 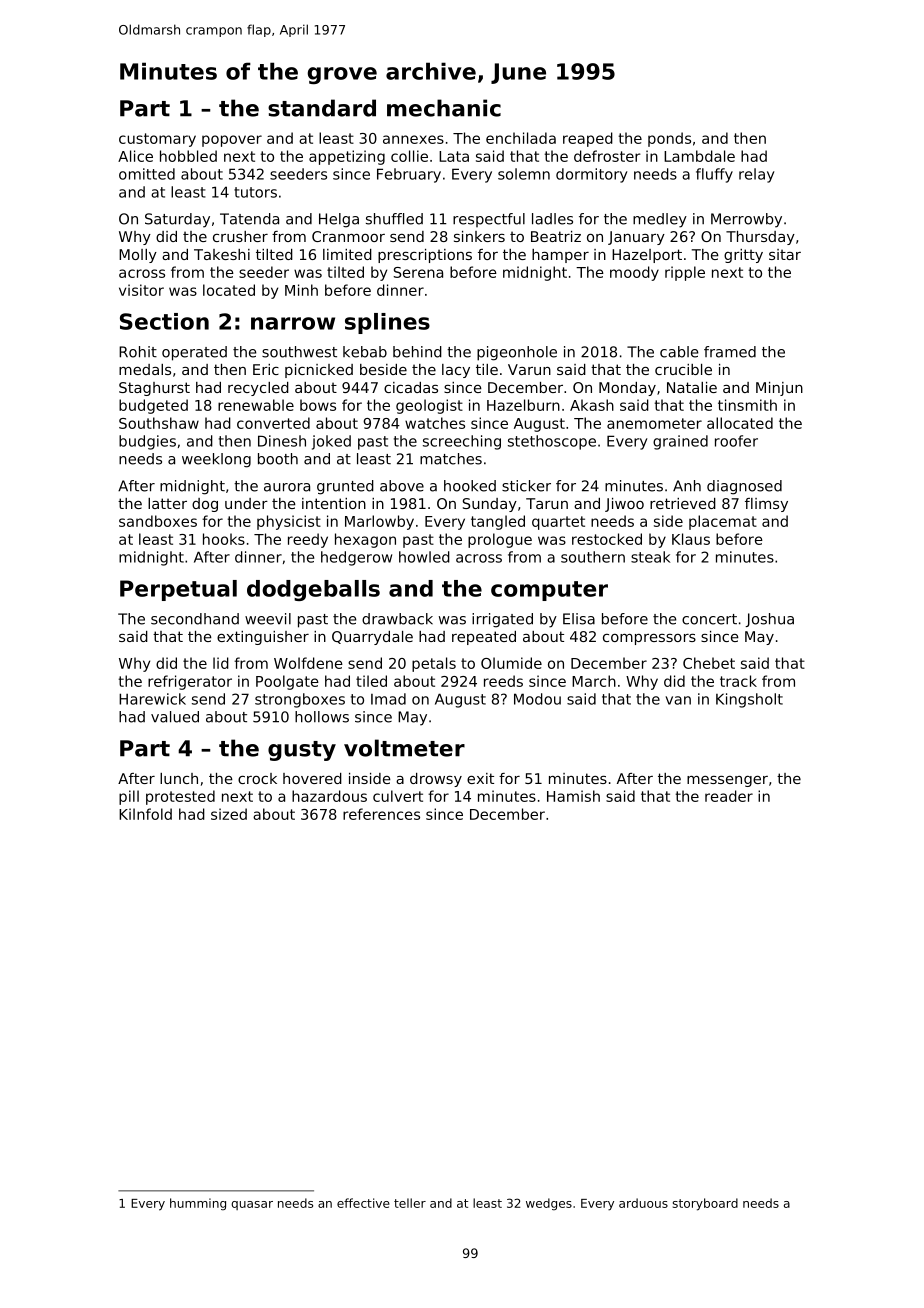 What do you see at coordinates (198, 1204) in the screenshot?
I see `humming` at bounding box center [198, 1204].
